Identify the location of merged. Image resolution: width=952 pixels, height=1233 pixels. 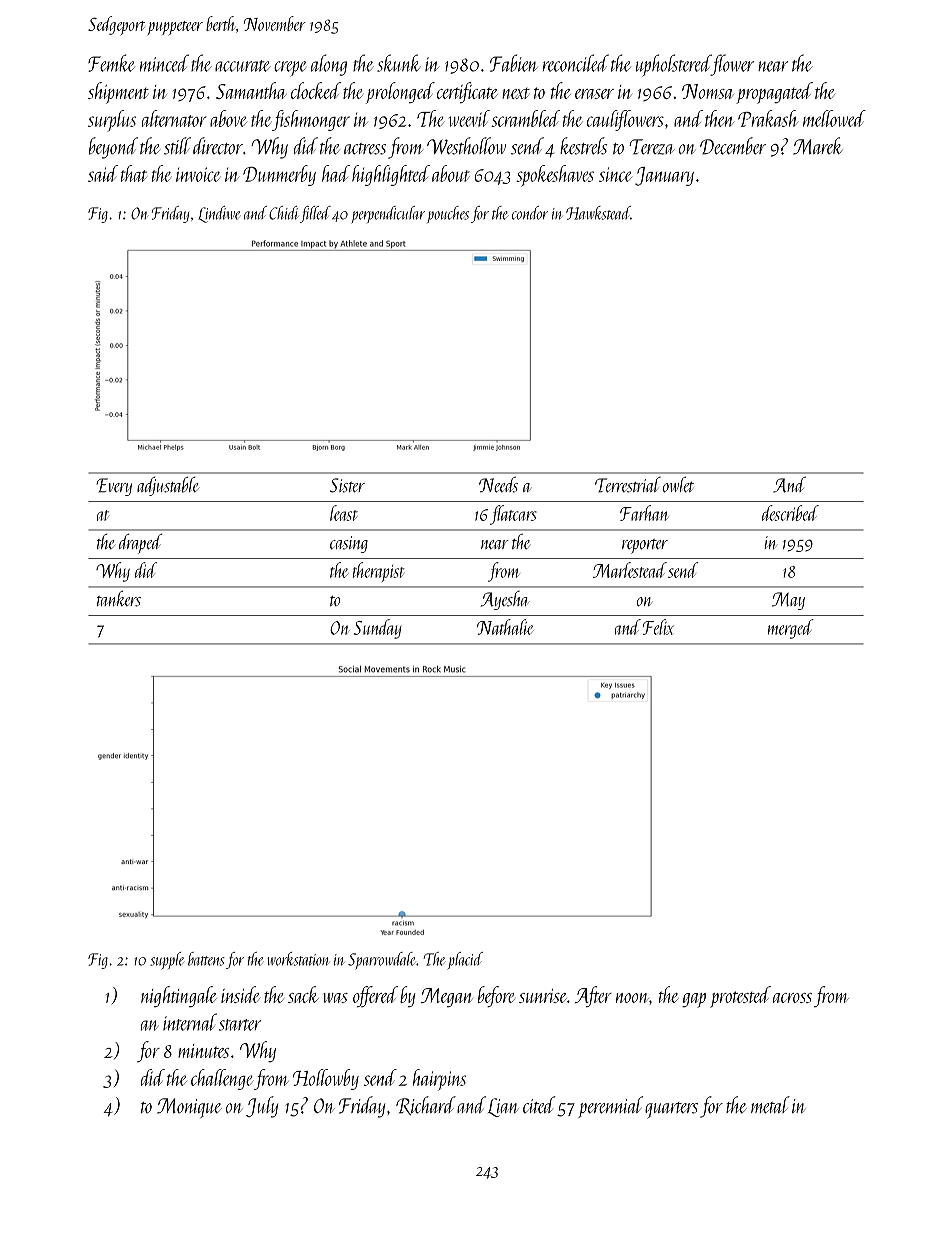
(791, 629).
